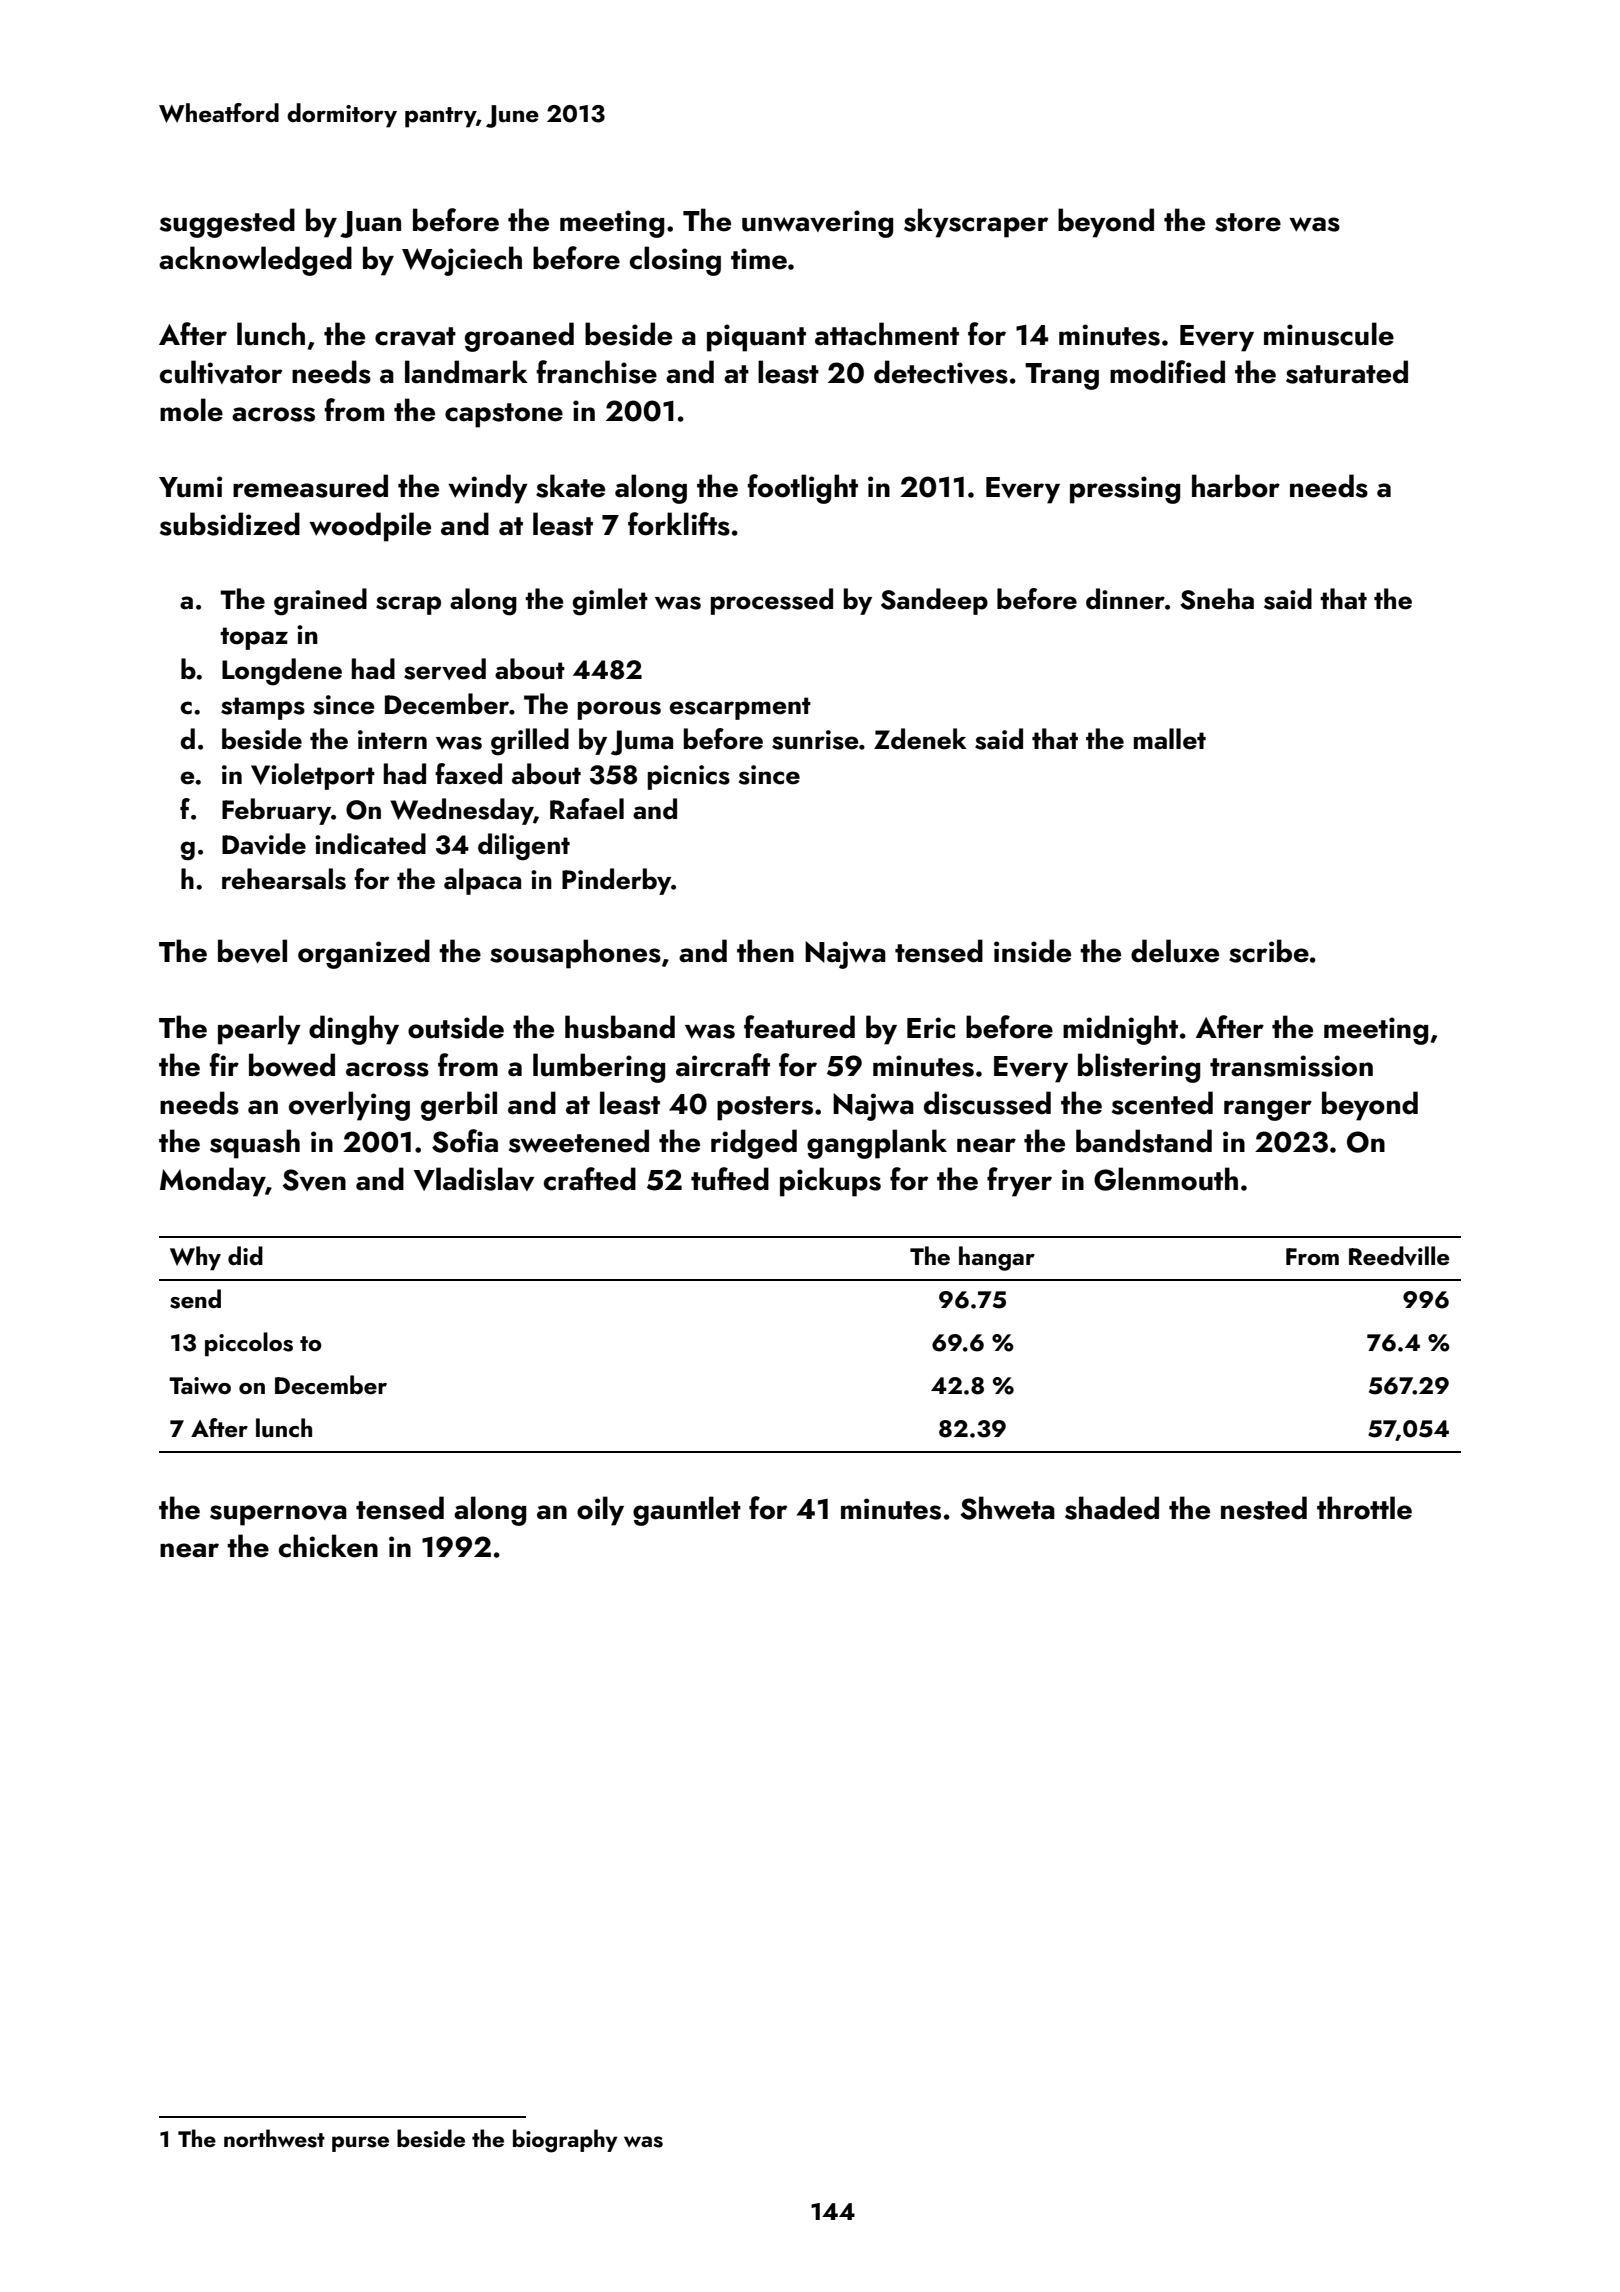 The height and width of the screenshot is (2292, 1620). Describe the element at coordinates (687, 1511) in the screenshot. I see `gauntlet` at that location.
